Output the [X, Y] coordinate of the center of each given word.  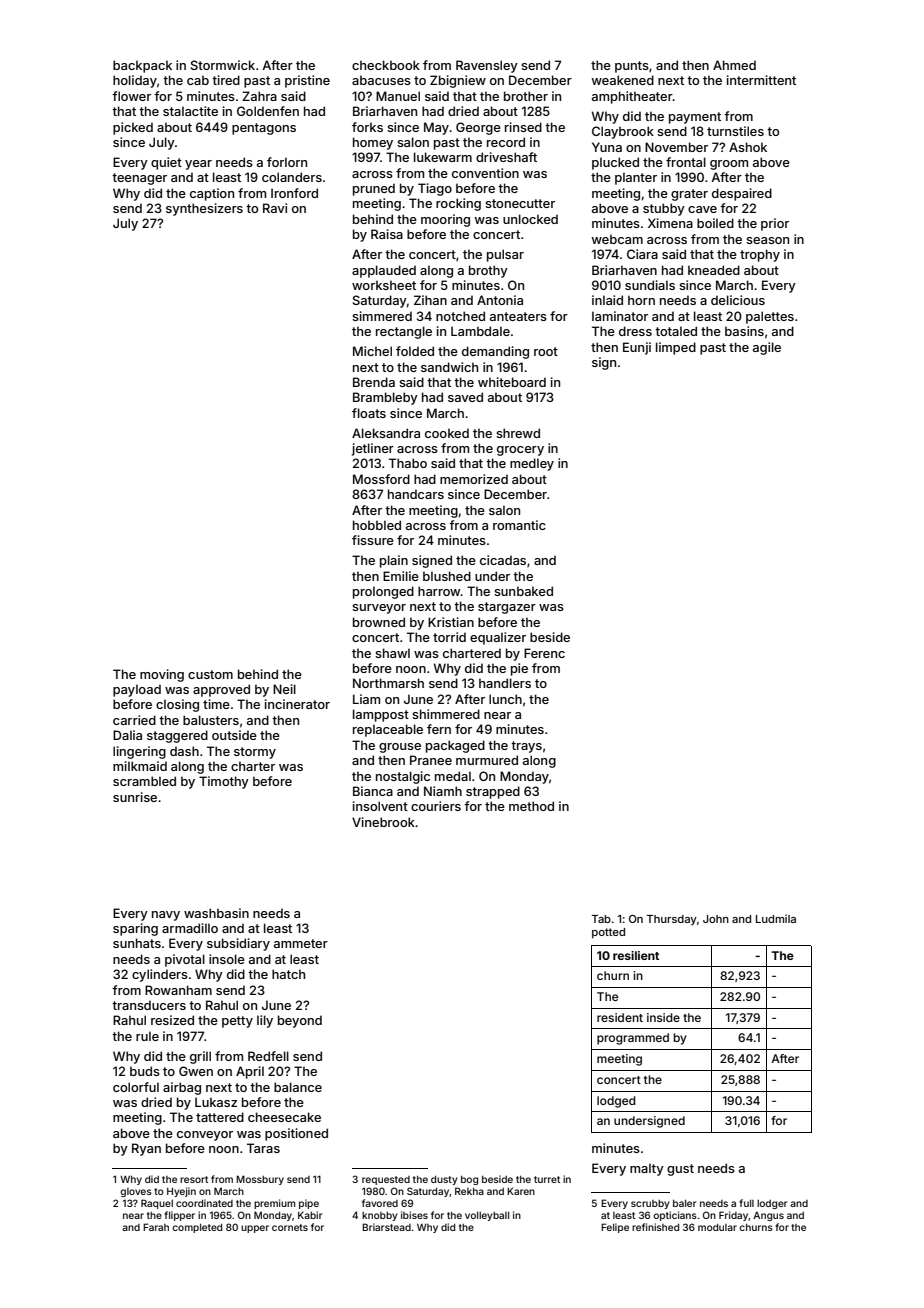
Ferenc [544, 653]
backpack [142, 66]
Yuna [607, 147]
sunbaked [523, 591]
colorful [136, 1087]
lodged [616, 1102]
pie [519, 669]
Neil [284, 689]
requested [386, 1180]
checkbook [386, 65]
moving [162, 675]
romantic [519, 525]
